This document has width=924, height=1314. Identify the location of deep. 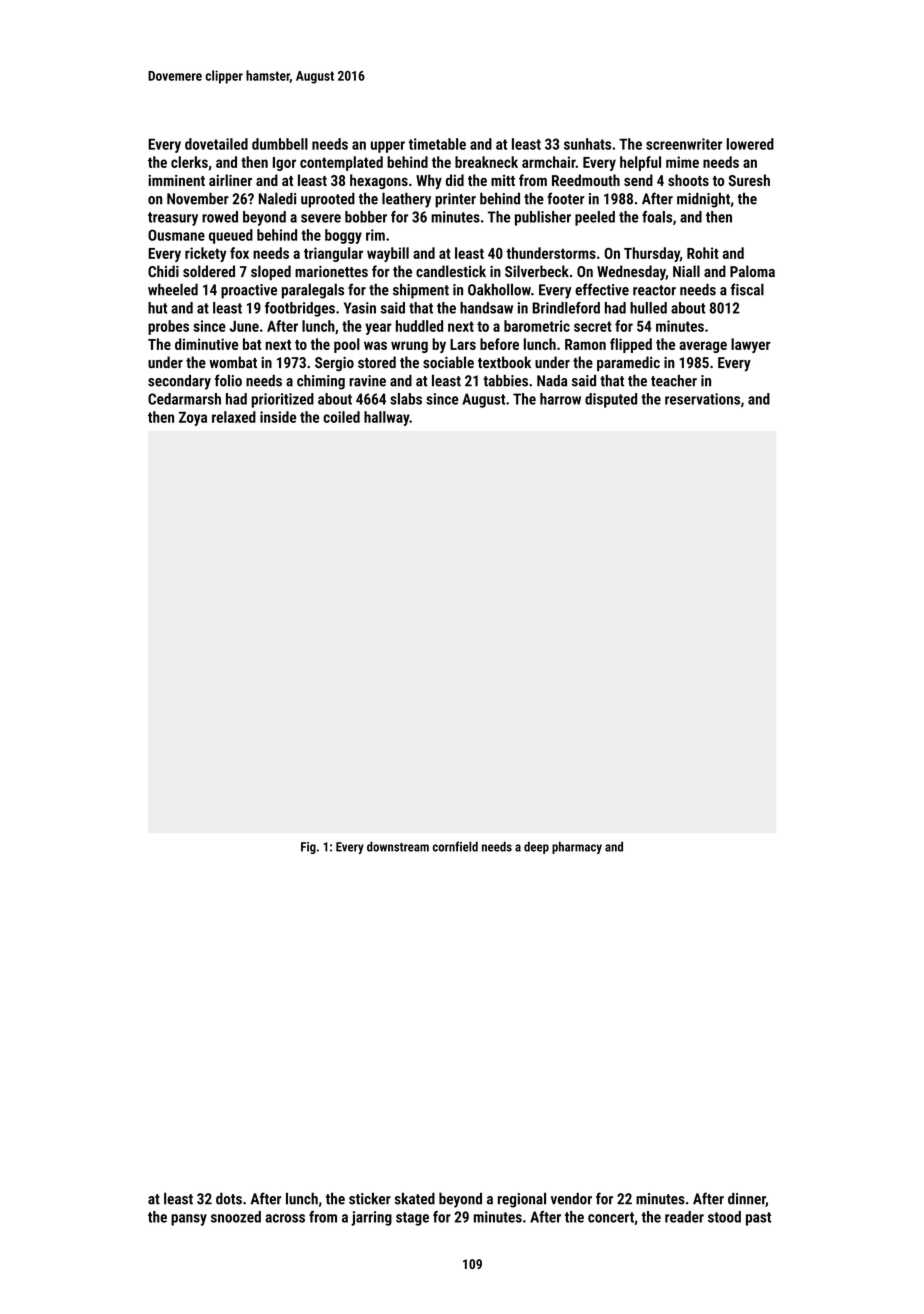
(536, 847).
